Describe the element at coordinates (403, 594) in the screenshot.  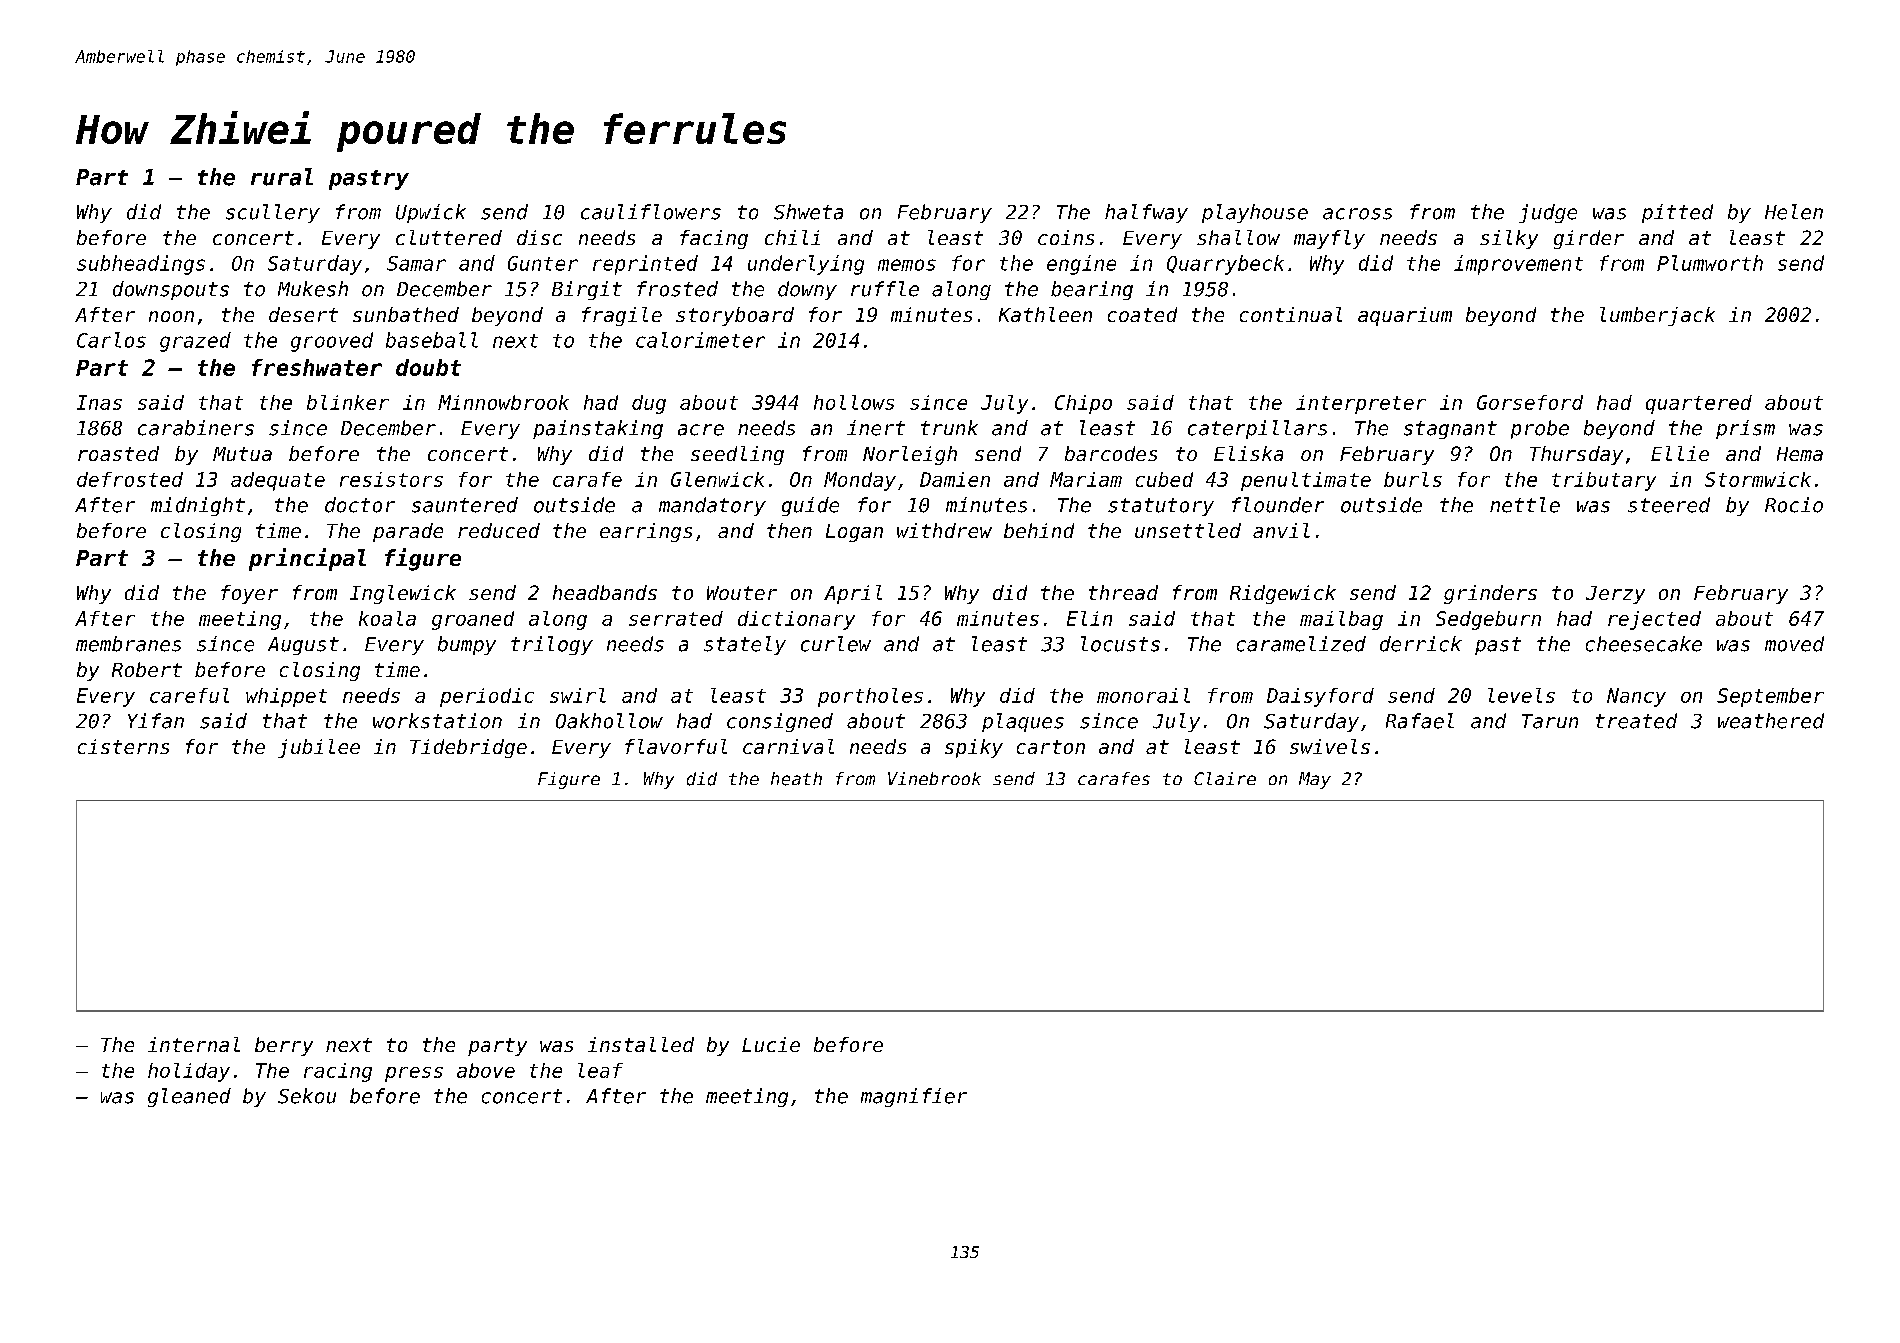
I see `Inglewick` at that location.
